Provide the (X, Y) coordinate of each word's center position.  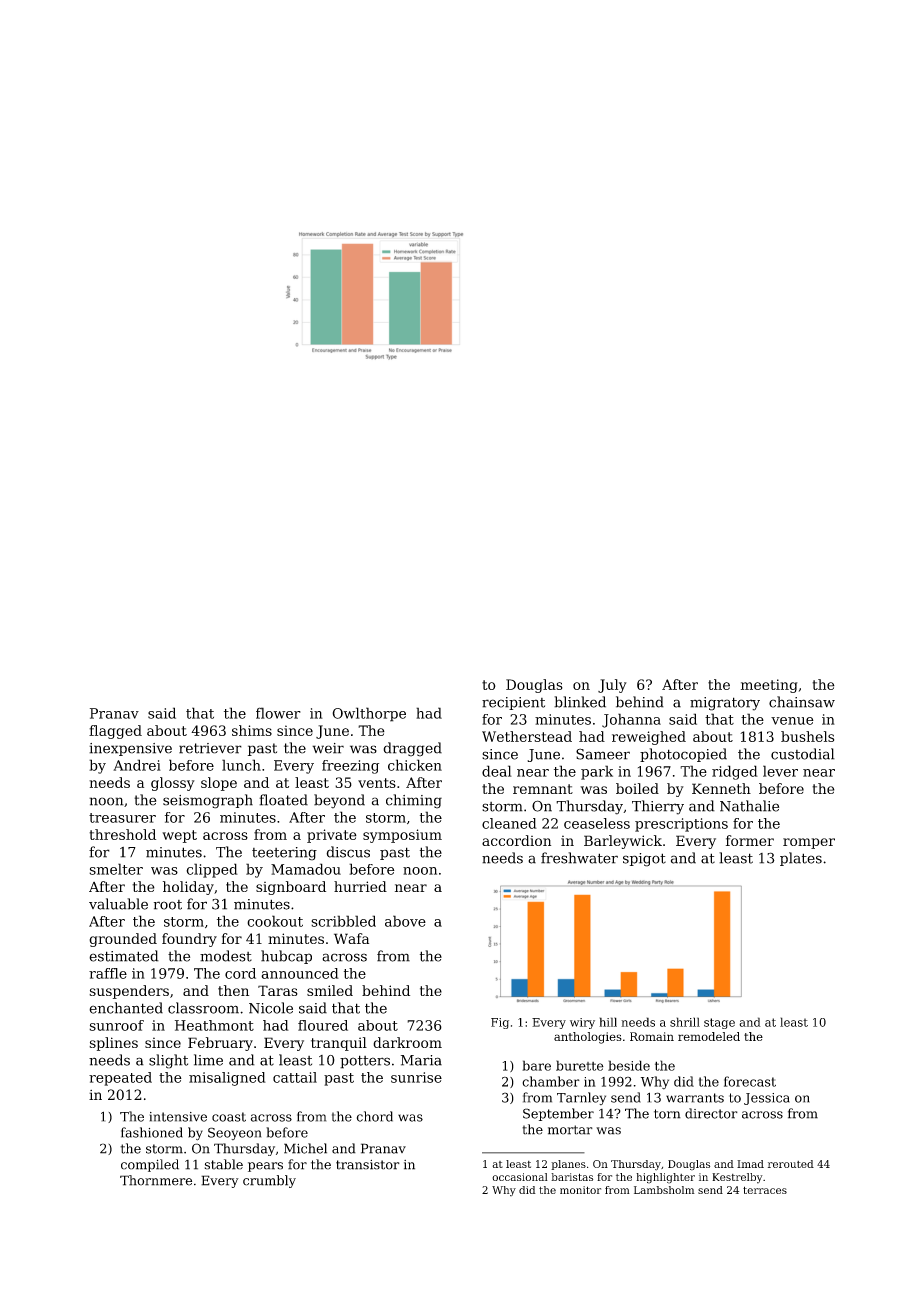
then (233, 990)
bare (536, 1065)
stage (719, 1023)
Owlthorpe (369, 714)
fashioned (152, 1132)
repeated (120, 1079)
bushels (807, 736)
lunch (241, 765)
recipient (513, 703)
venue (792, 721)
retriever (210, 748)
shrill (685, 1022)
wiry (582, 1023)
